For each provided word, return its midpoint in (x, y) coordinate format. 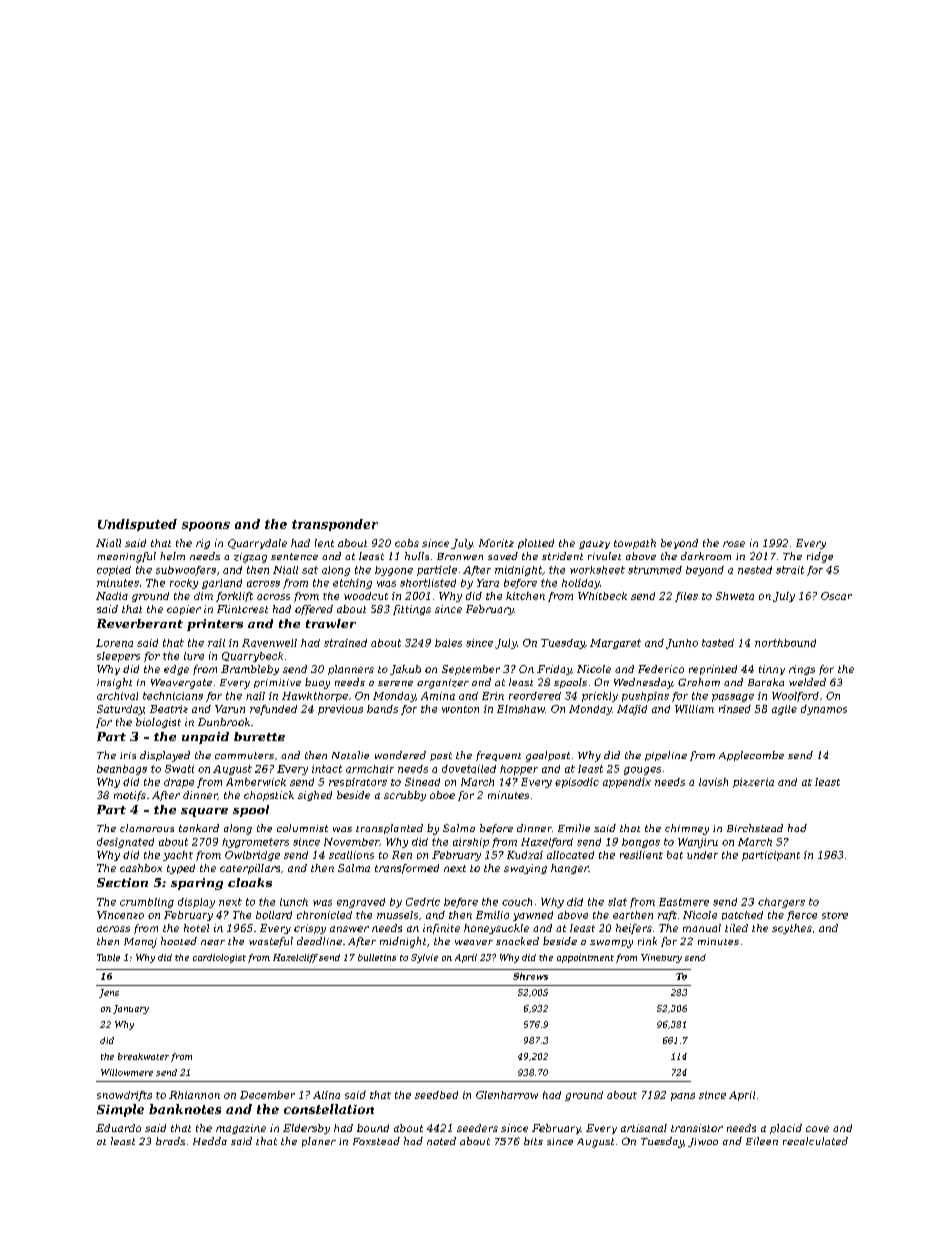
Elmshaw (521, 709)
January (131, 1009)
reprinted (713, 670)
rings (802, 670)
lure (194, 656)
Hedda (210, 1141)
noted (441, 1141)
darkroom (706, 556)
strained (345, 643)
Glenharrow (507, 1095)
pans (683, 1097)
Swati (179, 769)
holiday (581, 584)
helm (172, 556)
